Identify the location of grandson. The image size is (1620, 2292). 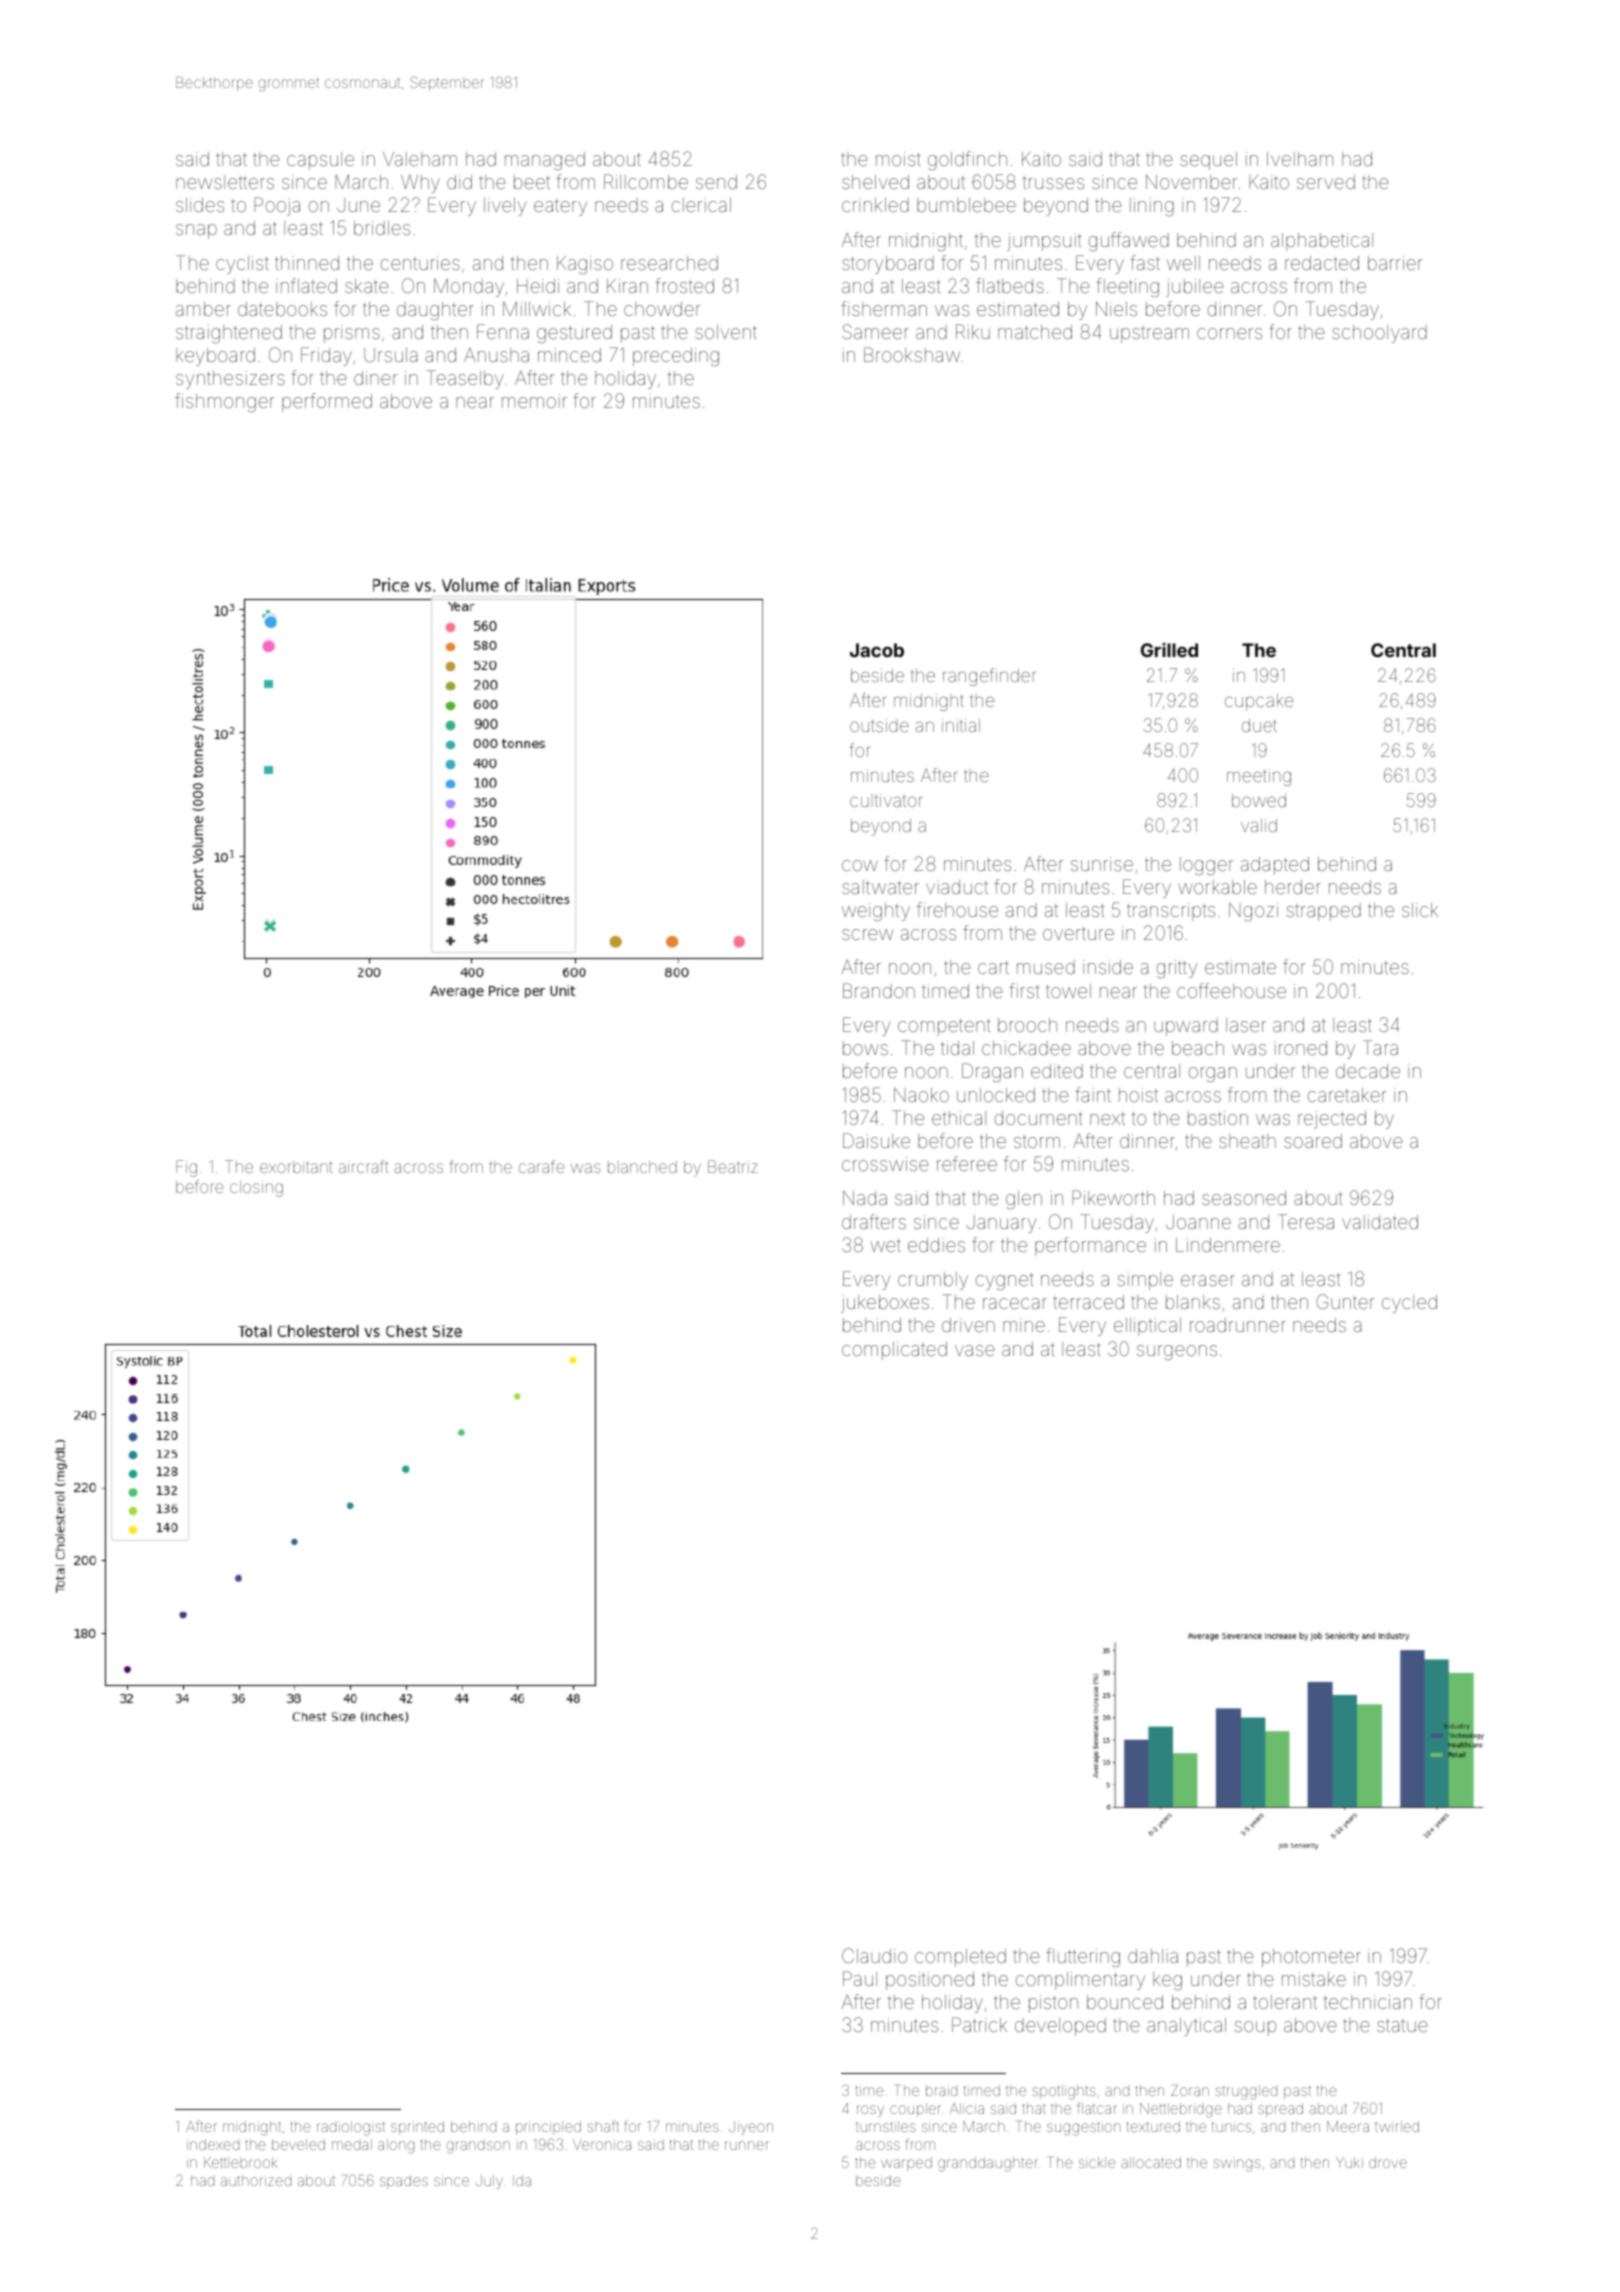
(478, 2147).
